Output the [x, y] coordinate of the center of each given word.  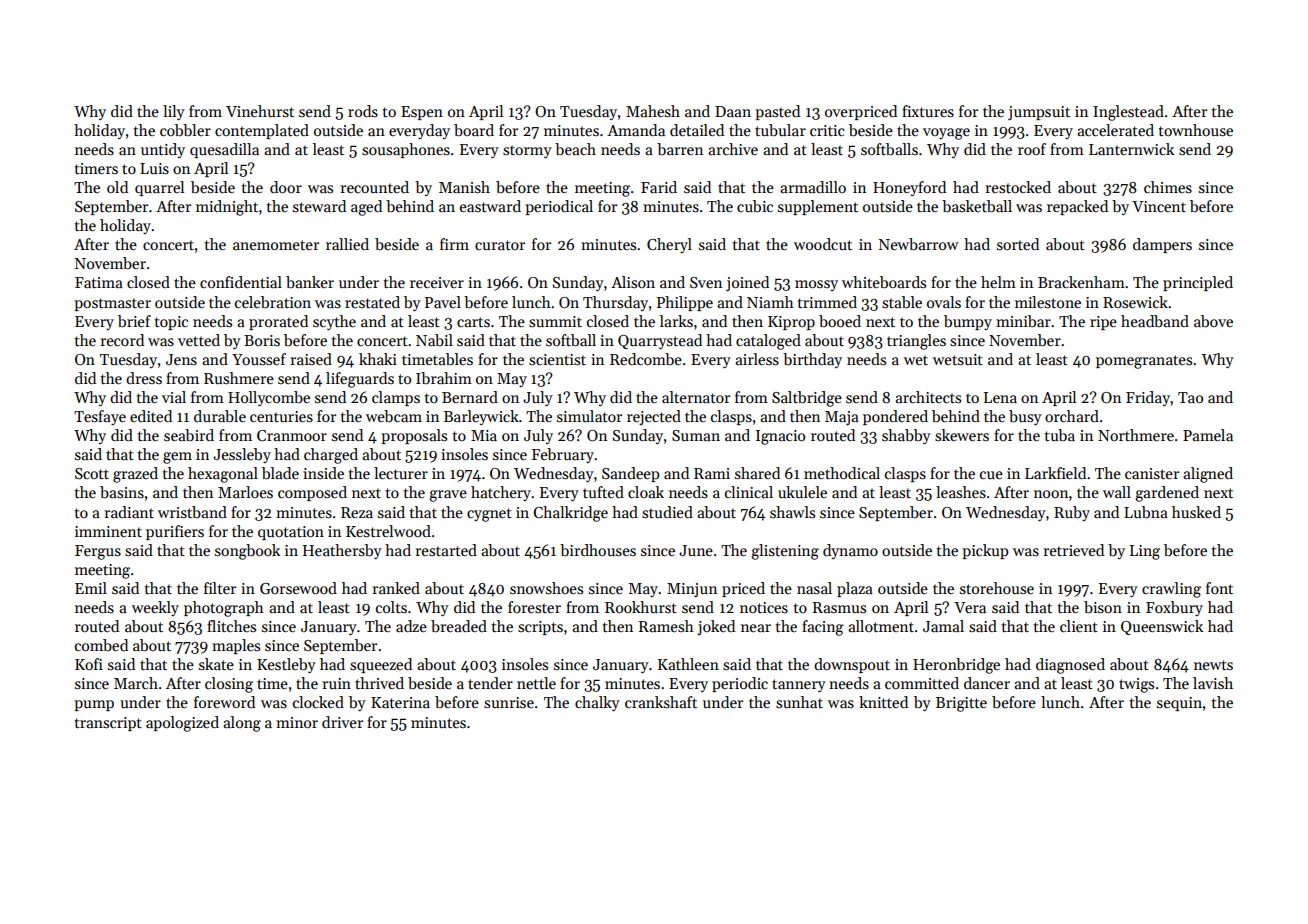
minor [297, 722]
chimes [1168, 187]
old [117, 187]
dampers [1162, 245]
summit [555, 321]
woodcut [823, 244]
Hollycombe [269, 398]
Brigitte [961, 704]
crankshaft [661, 702]
